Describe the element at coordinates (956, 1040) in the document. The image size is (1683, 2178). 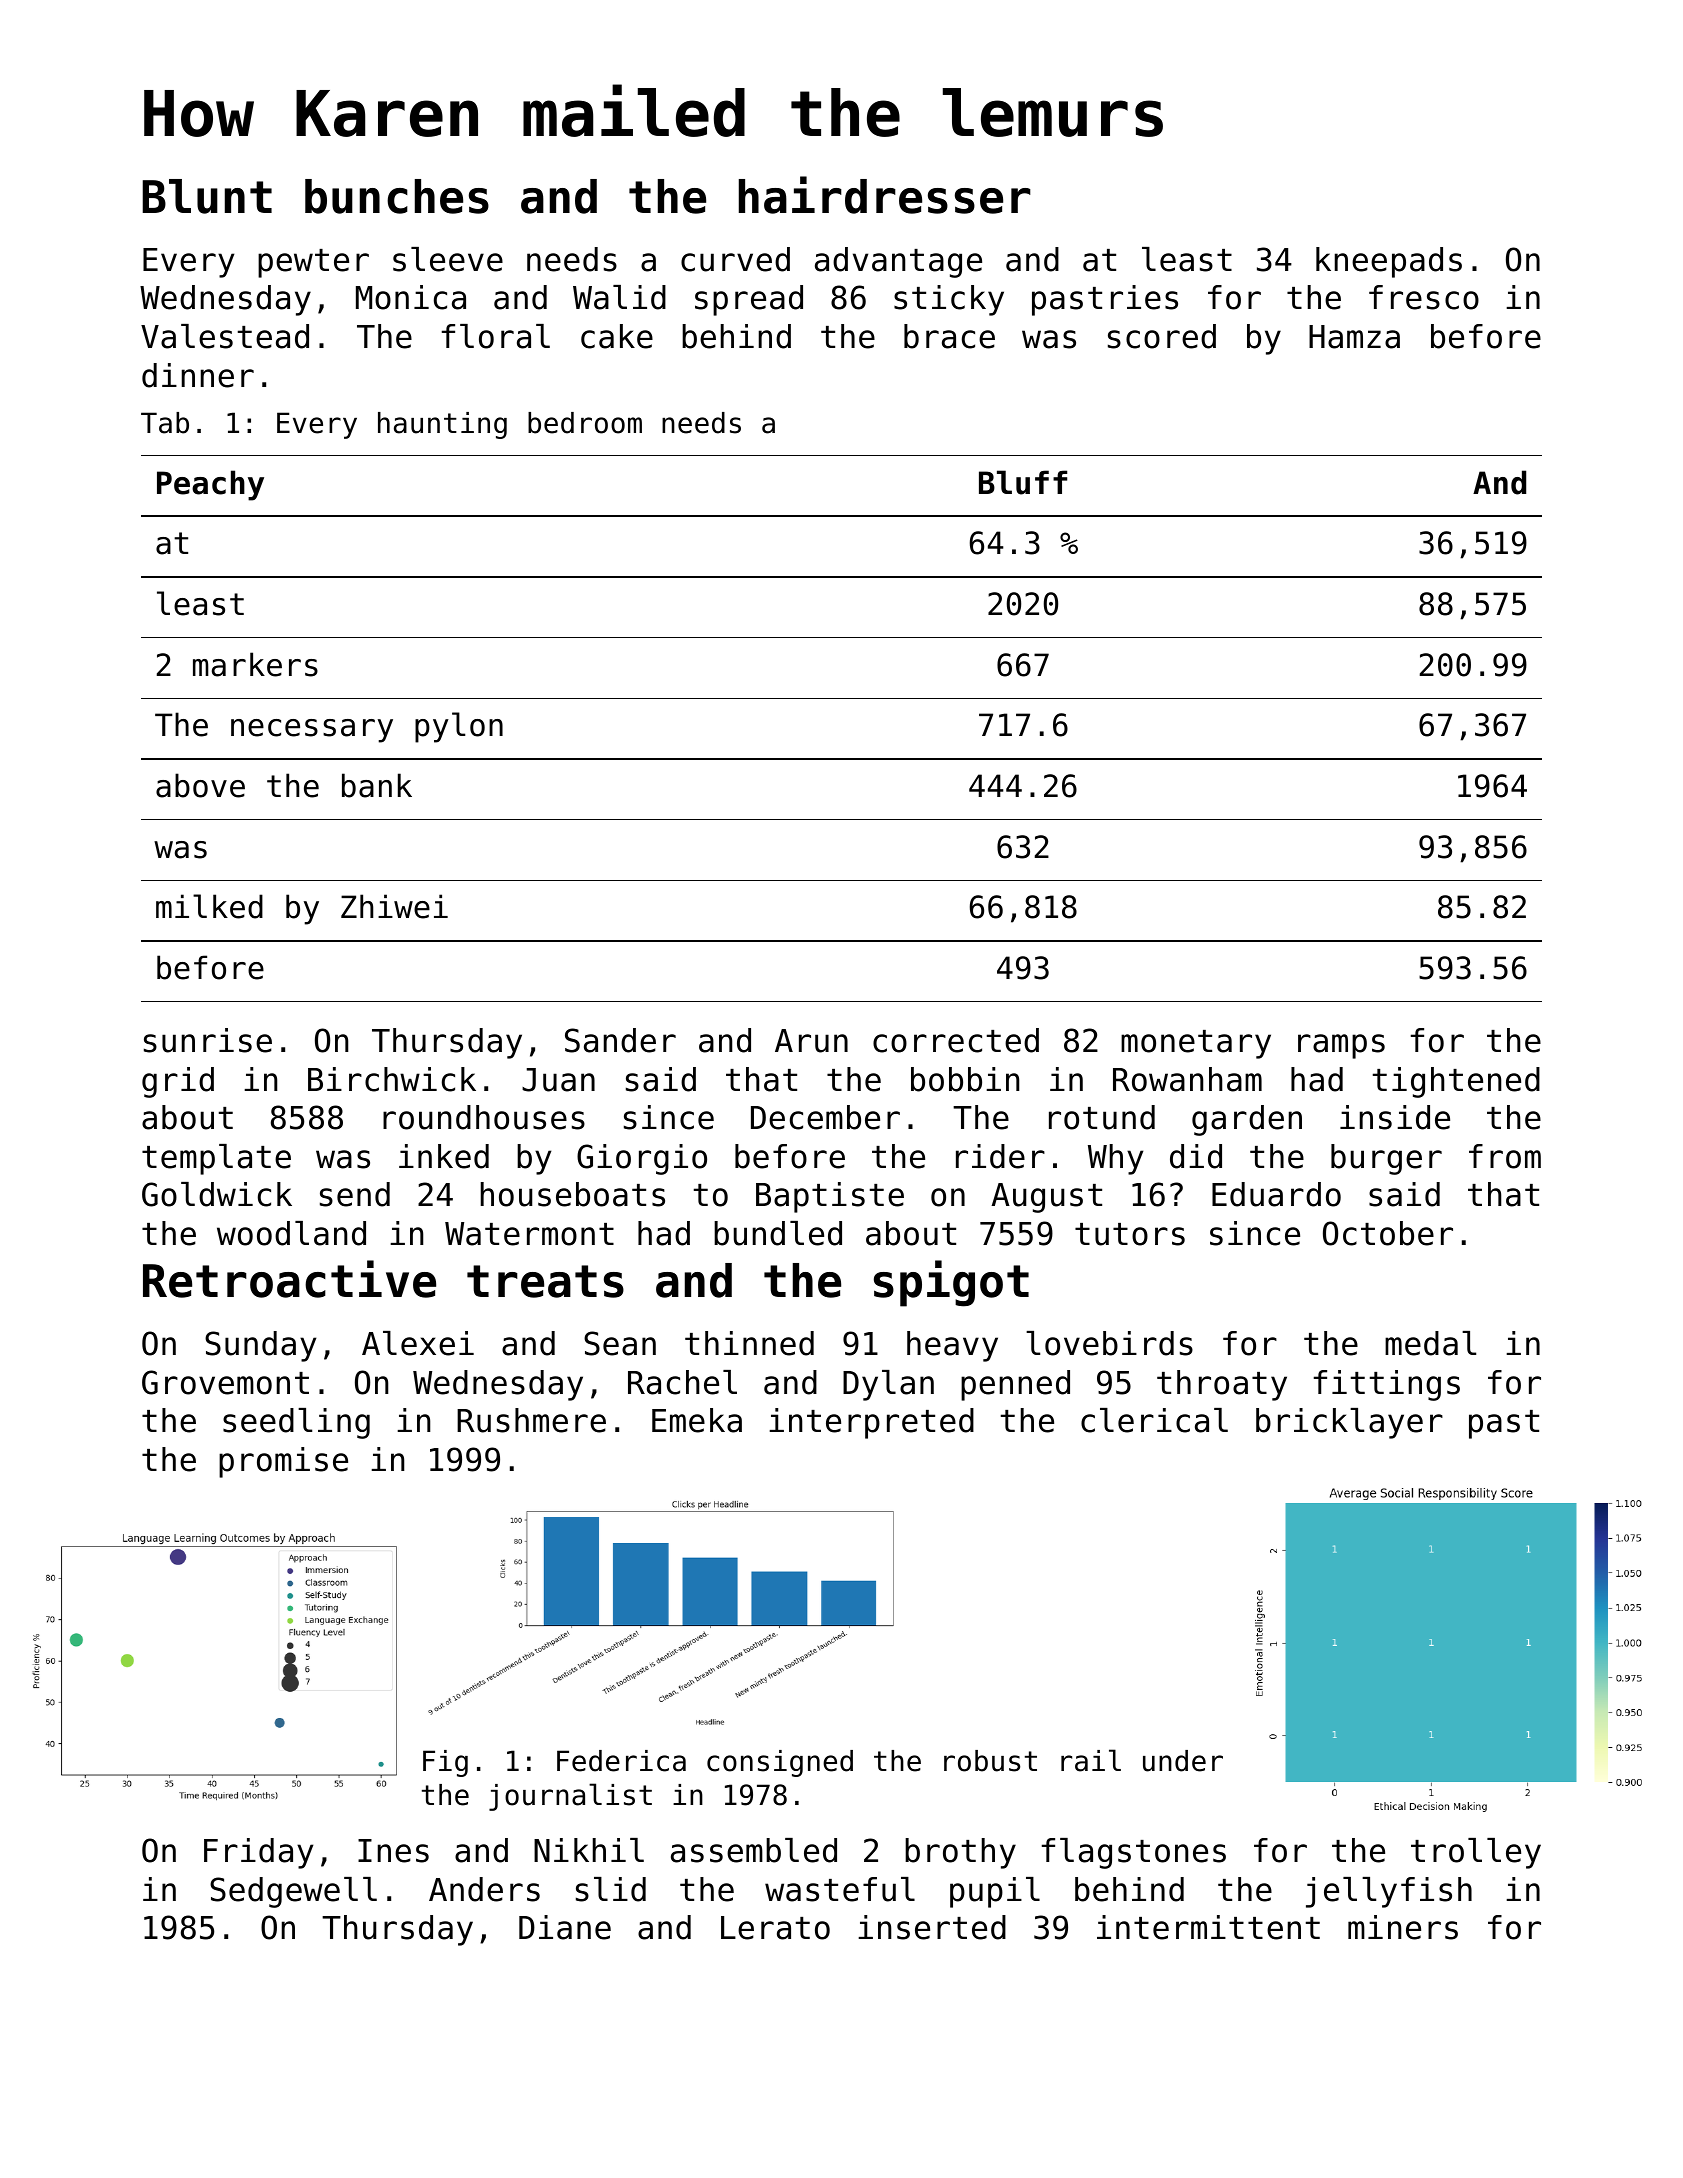
I see `corrected` at that location.
